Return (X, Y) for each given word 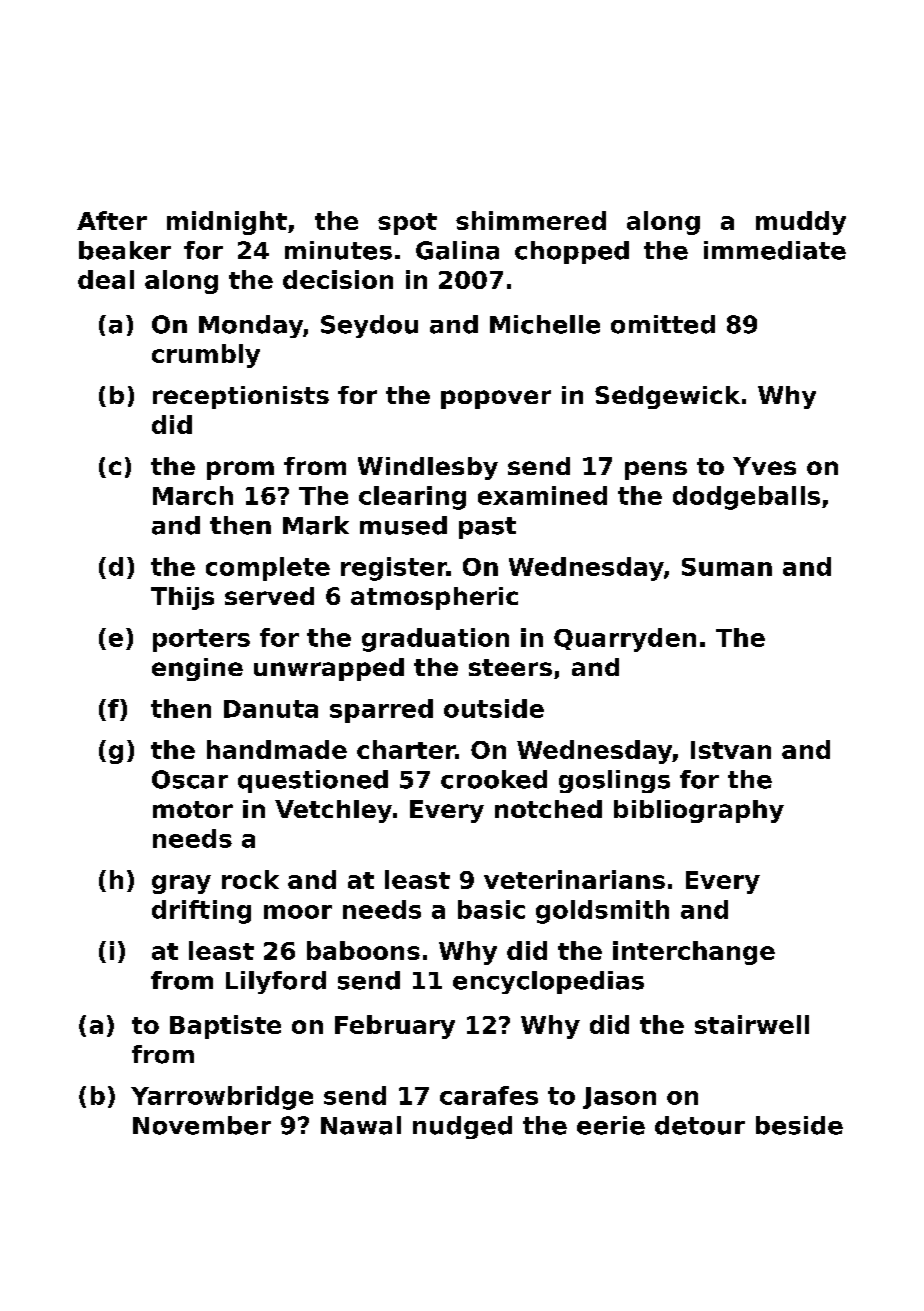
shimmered (531, 220)
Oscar (190, 779)
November (202, 1125)
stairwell (752, 1024)
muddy (801, 223)
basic (491, 909)
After (112, 220)
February (395, 1027)
